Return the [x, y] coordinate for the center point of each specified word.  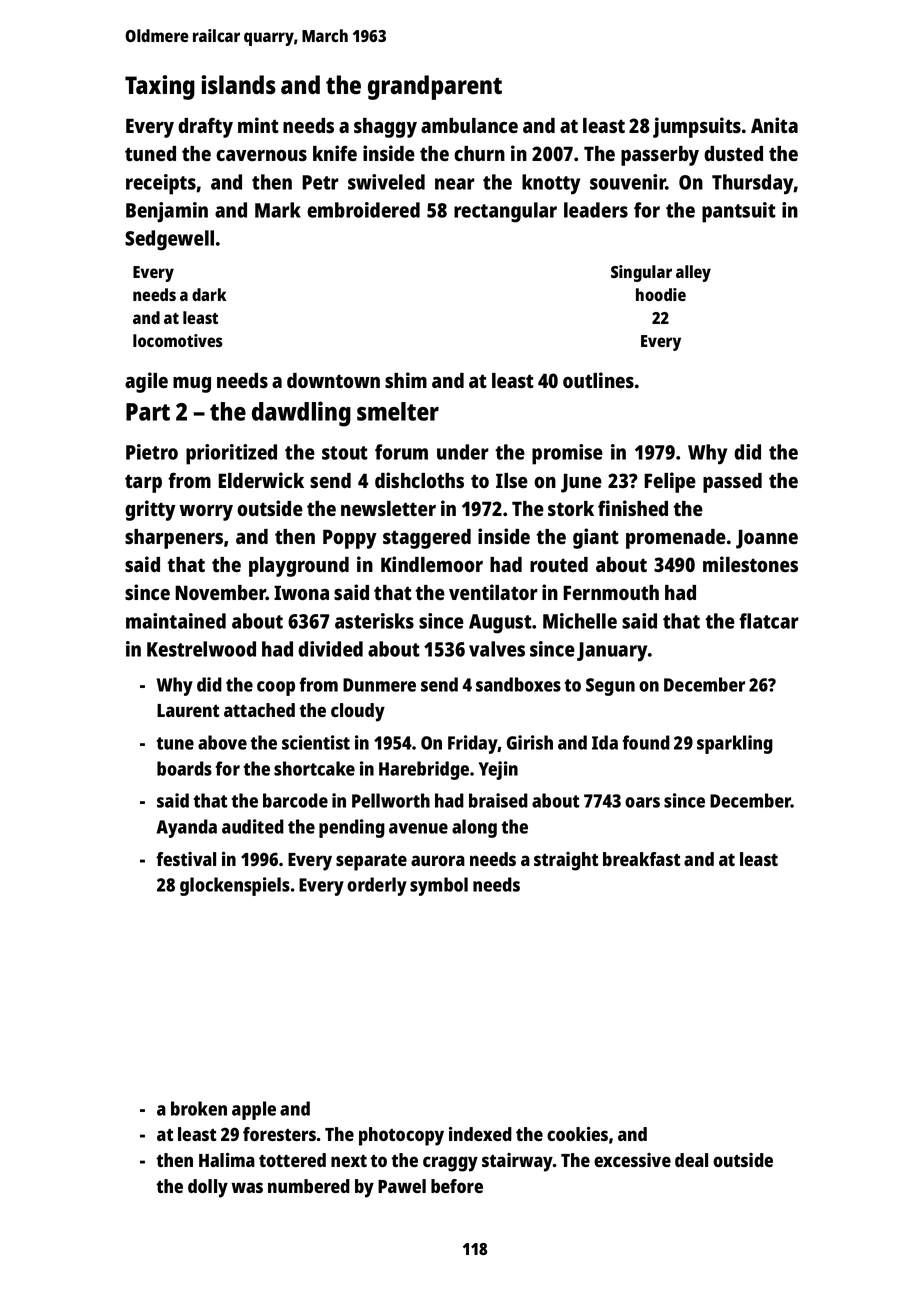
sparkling [735, 744]
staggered [427, 539]
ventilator [493, 592]
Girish [530, 742]
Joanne [767, 539]
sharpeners [174, 539]
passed [732, 483]
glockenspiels [235, 886]
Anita [774, 125]
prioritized [231, 454]
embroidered [363, 210]
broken [199, 1108]
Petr [320, 182]
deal [691, 1160]
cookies [577, 1134]
